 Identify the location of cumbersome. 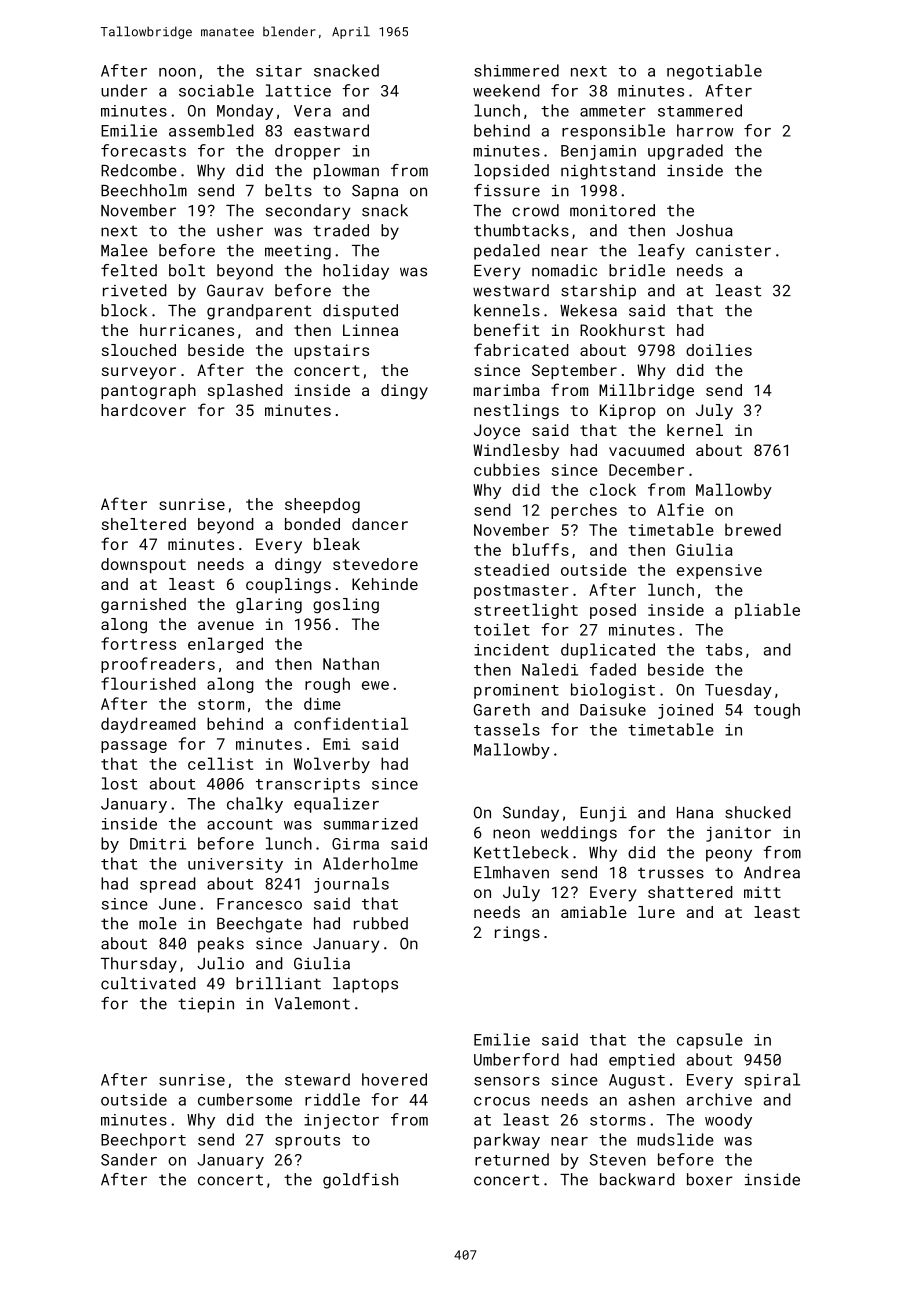
(245, 1099).
